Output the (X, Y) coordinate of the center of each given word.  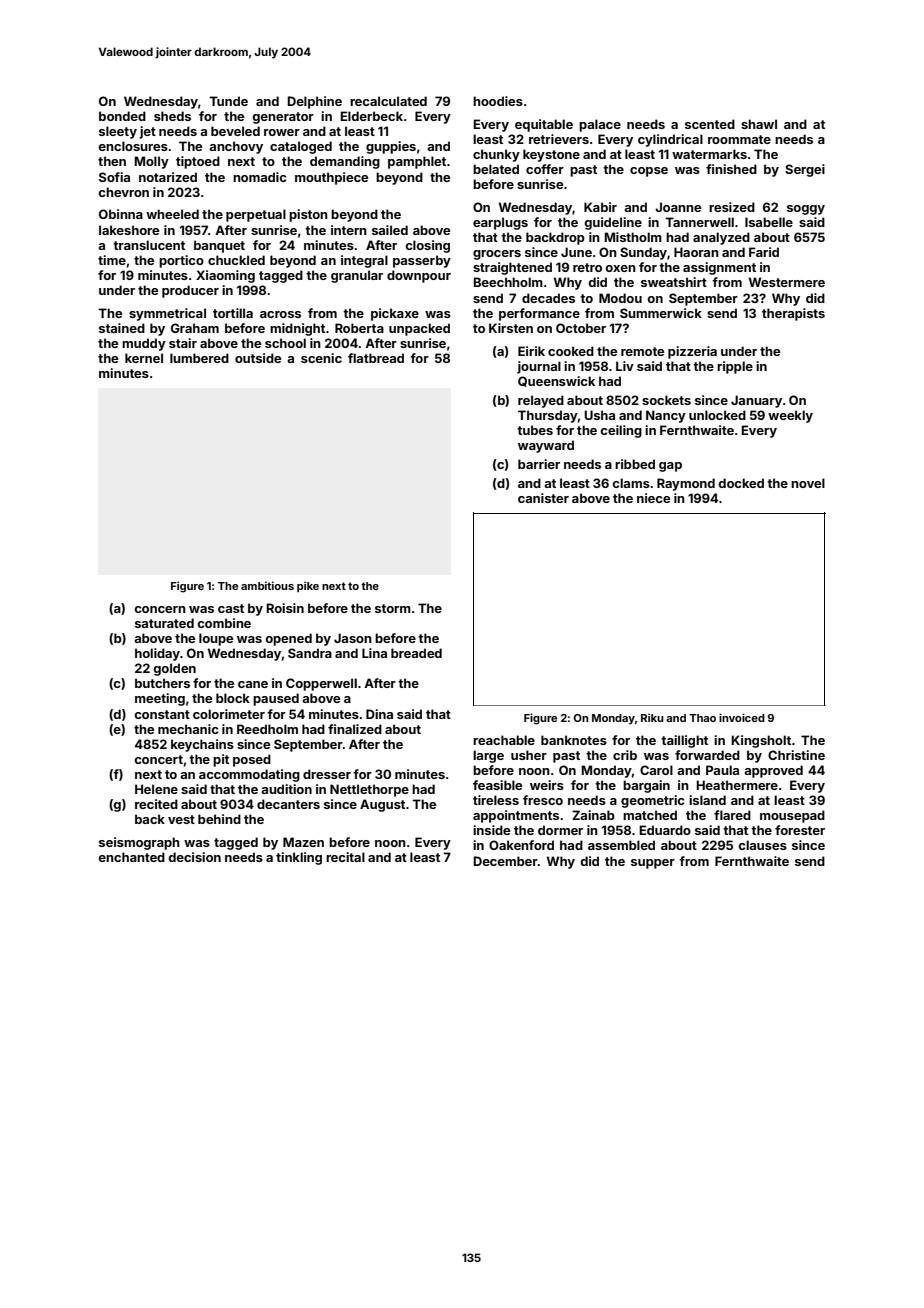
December (505, 861)
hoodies (498, 101)
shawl (759, 124)
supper (653, 864)
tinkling (299, 858)
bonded (122, 116)
